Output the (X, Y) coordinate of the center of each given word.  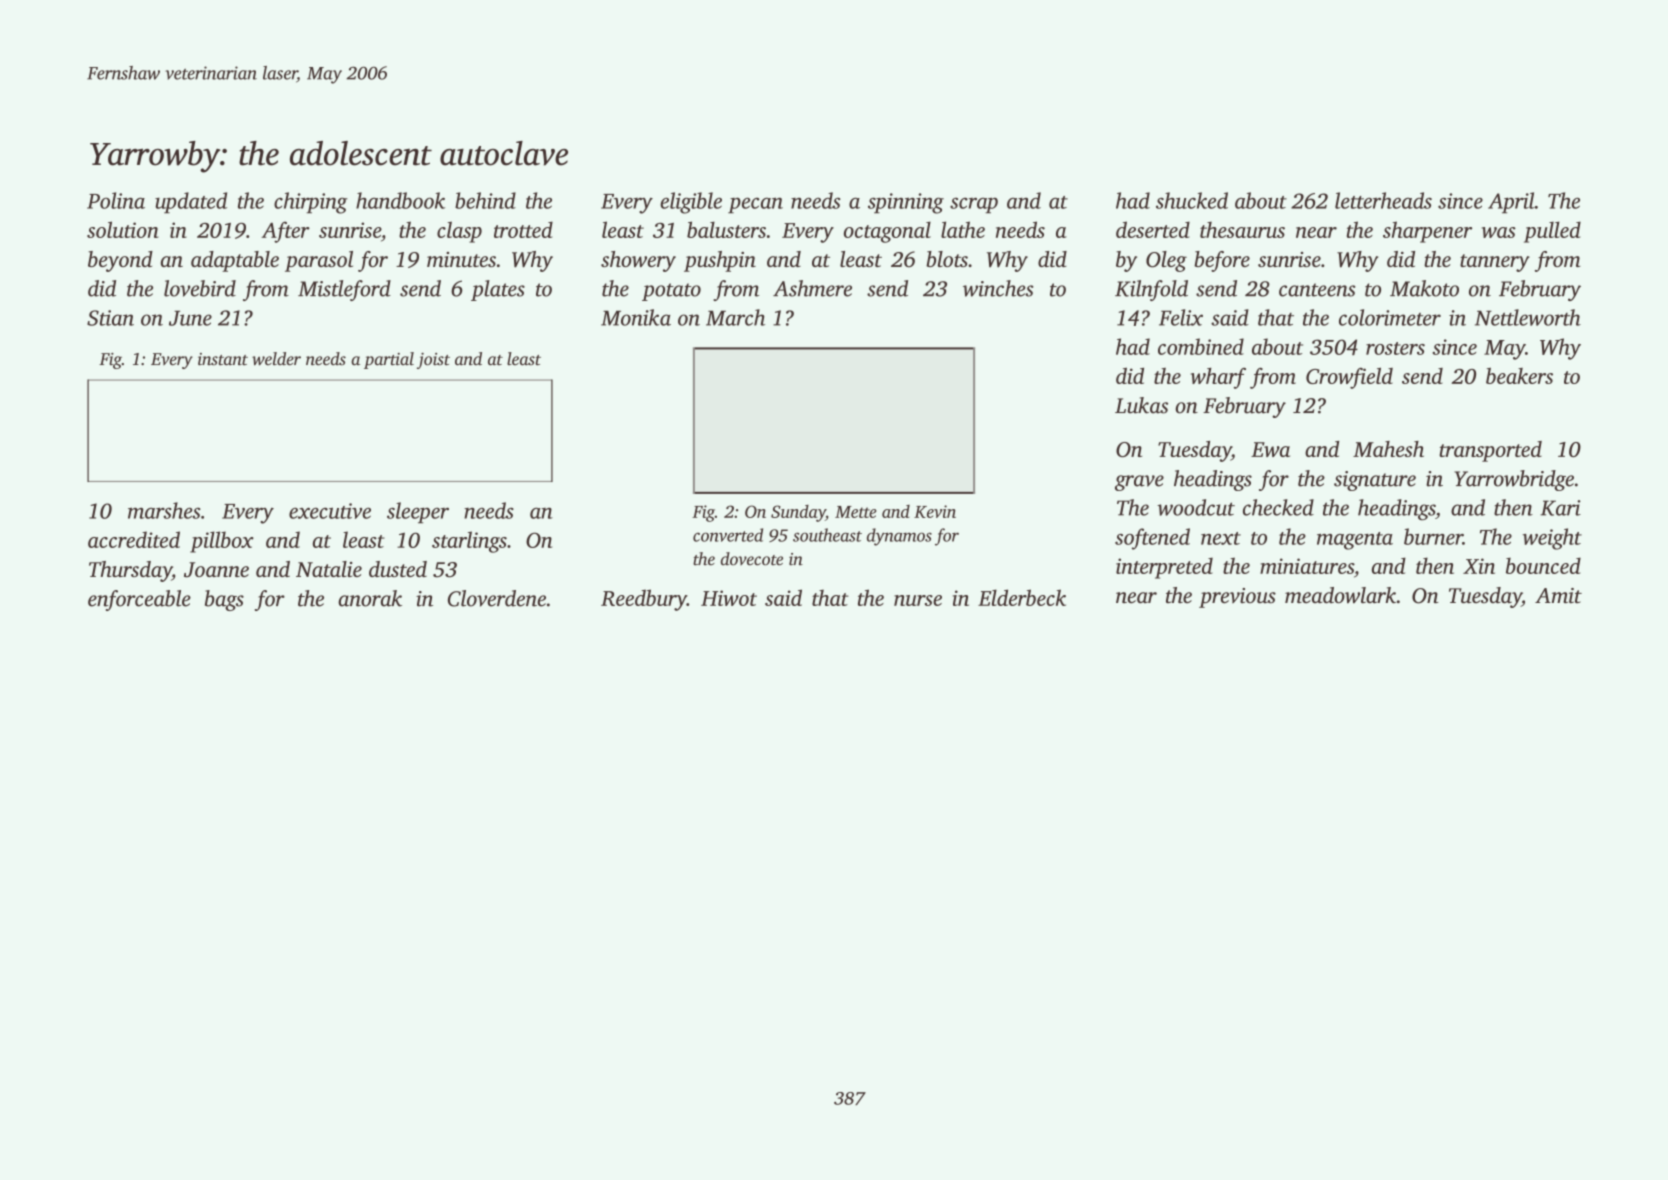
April (1511, 202)
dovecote (752, 558)
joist (433, 361)
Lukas (1141, 405)
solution (123, 229)
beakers (1519, 376)
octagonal (887, 232)
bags (224, 600)
